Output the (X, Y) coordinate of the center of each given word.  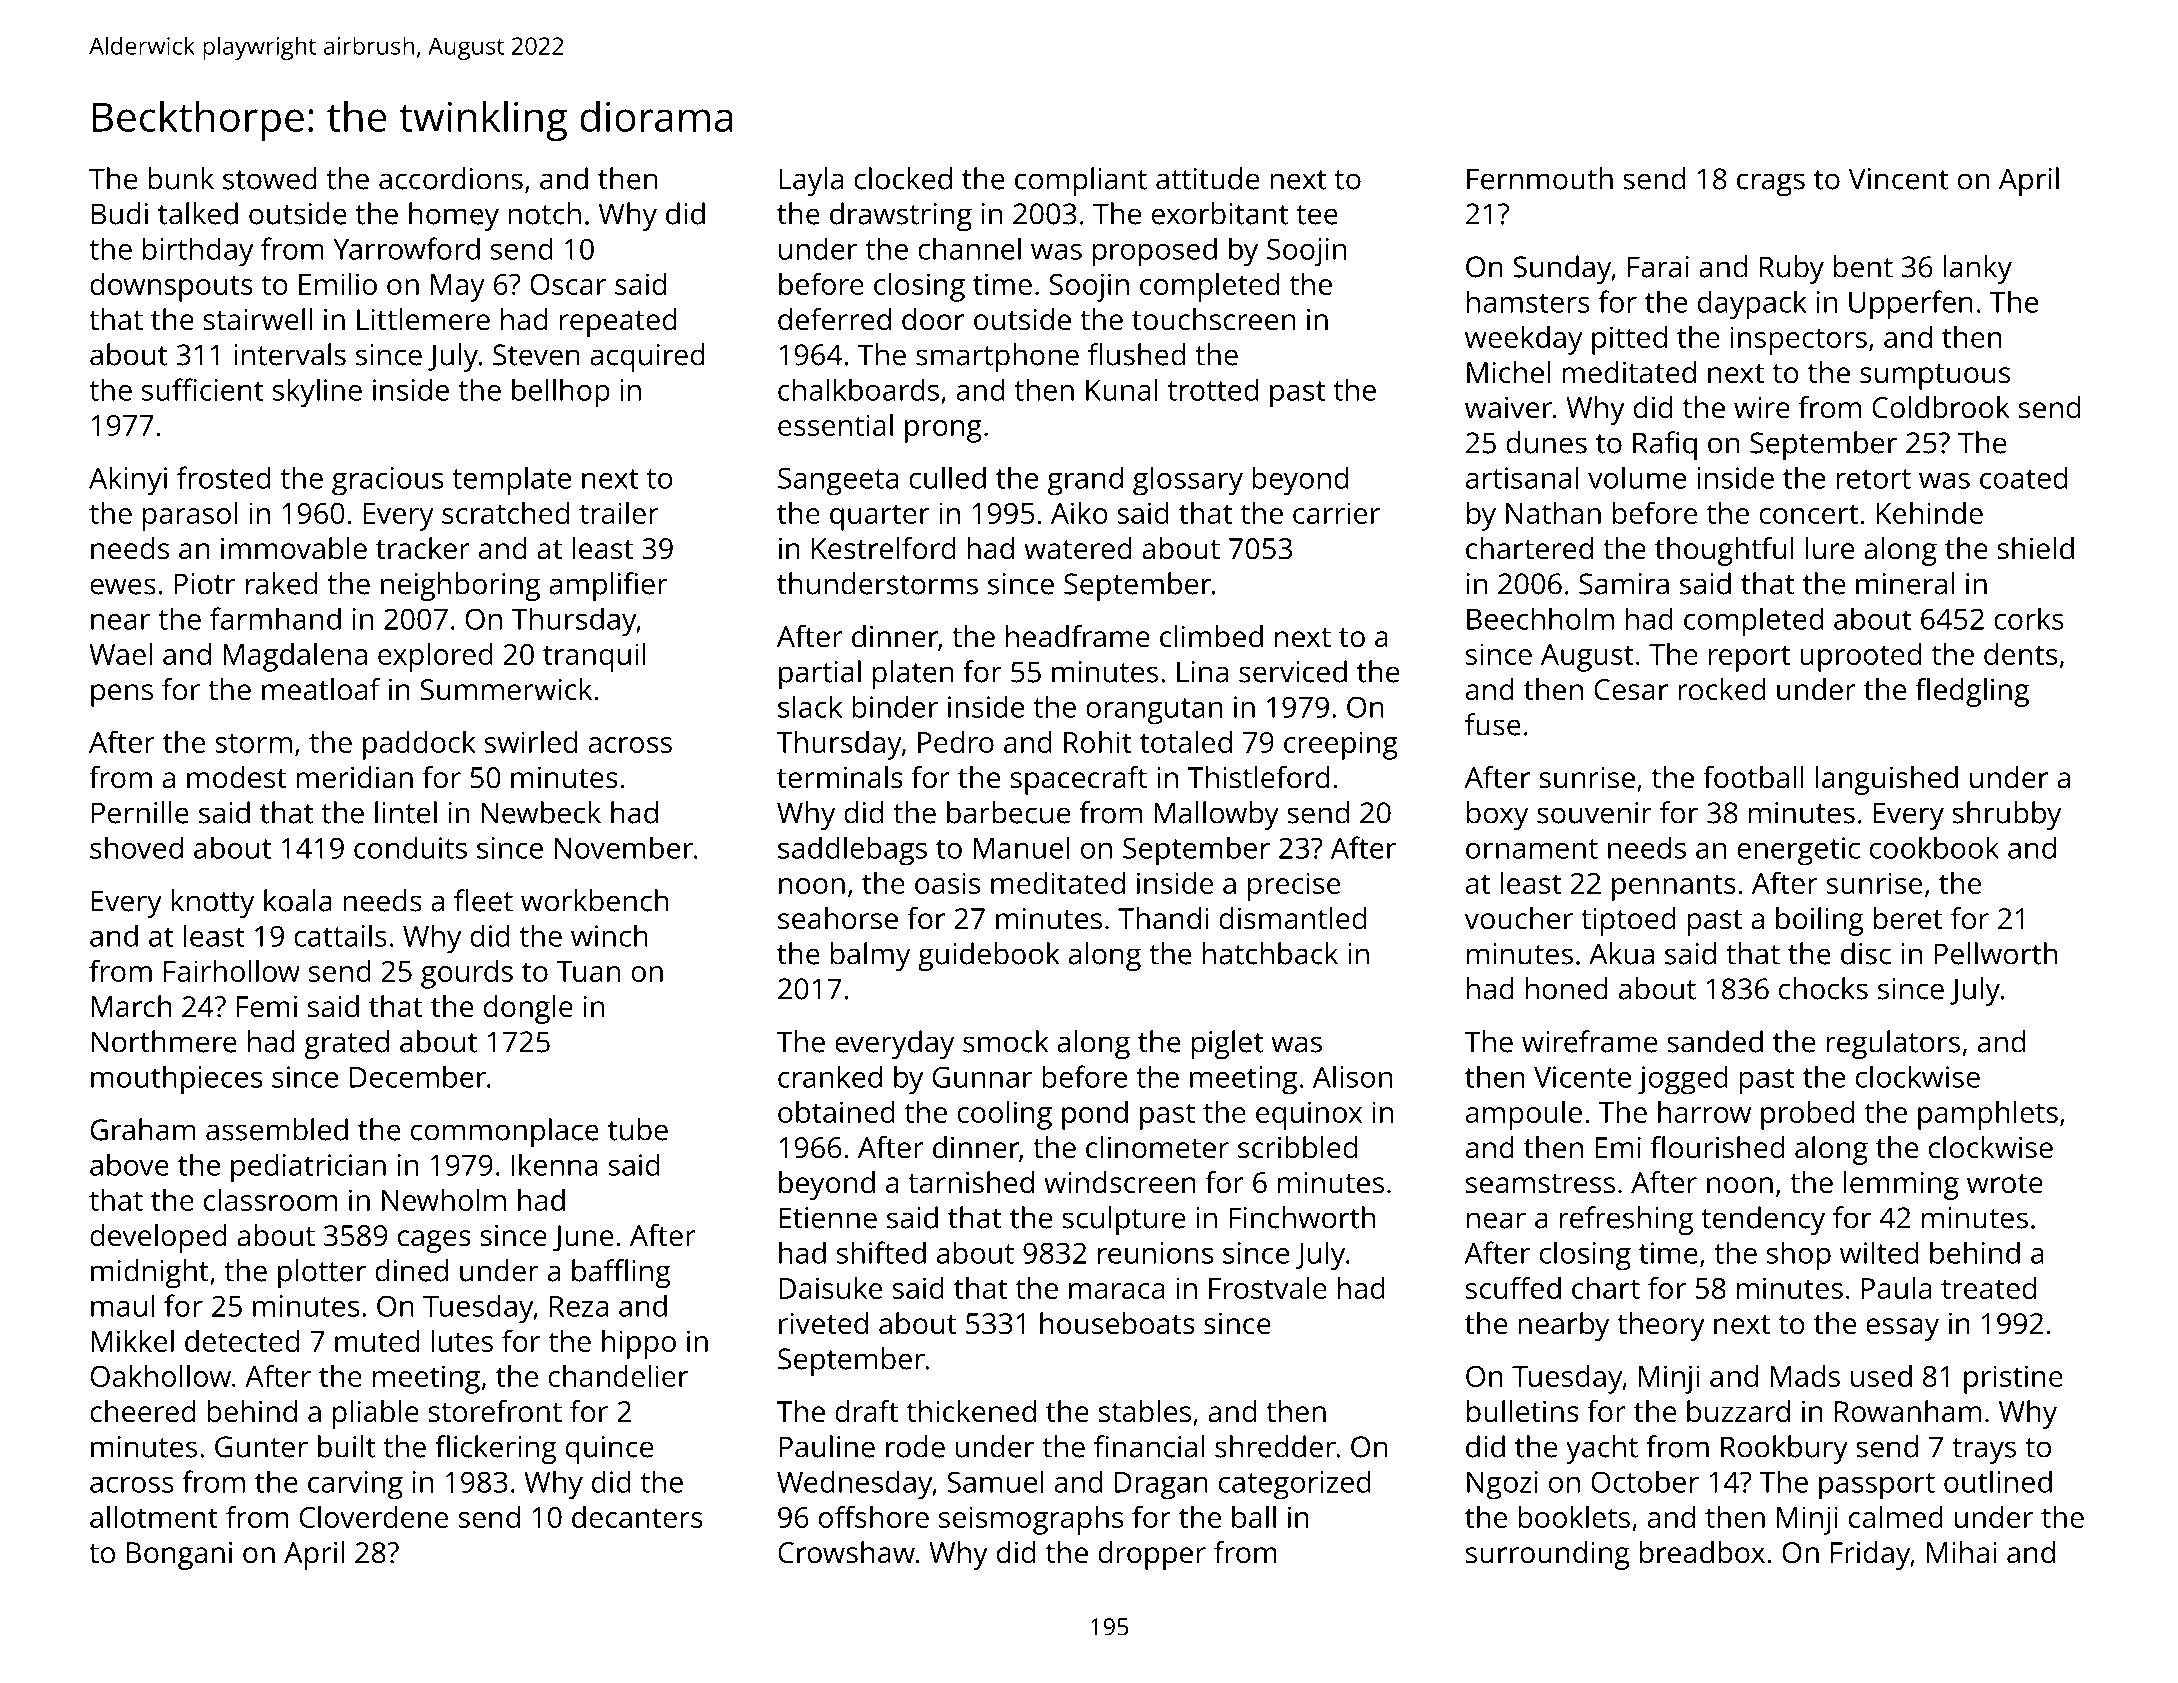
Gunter (261, 1447)
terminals (840, 777)
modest (236, 777)
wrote (2005, 1184)
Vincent (1898, 179)
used (1881, 1376)
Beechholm (1540, 618)
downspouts (171, 287)
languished (1886, 780)
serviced (1293, 671)
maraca (1116, 1291)
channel (969, 248)
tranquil (594, 657)
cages (434, 1241)
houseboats (1117, 1323)
